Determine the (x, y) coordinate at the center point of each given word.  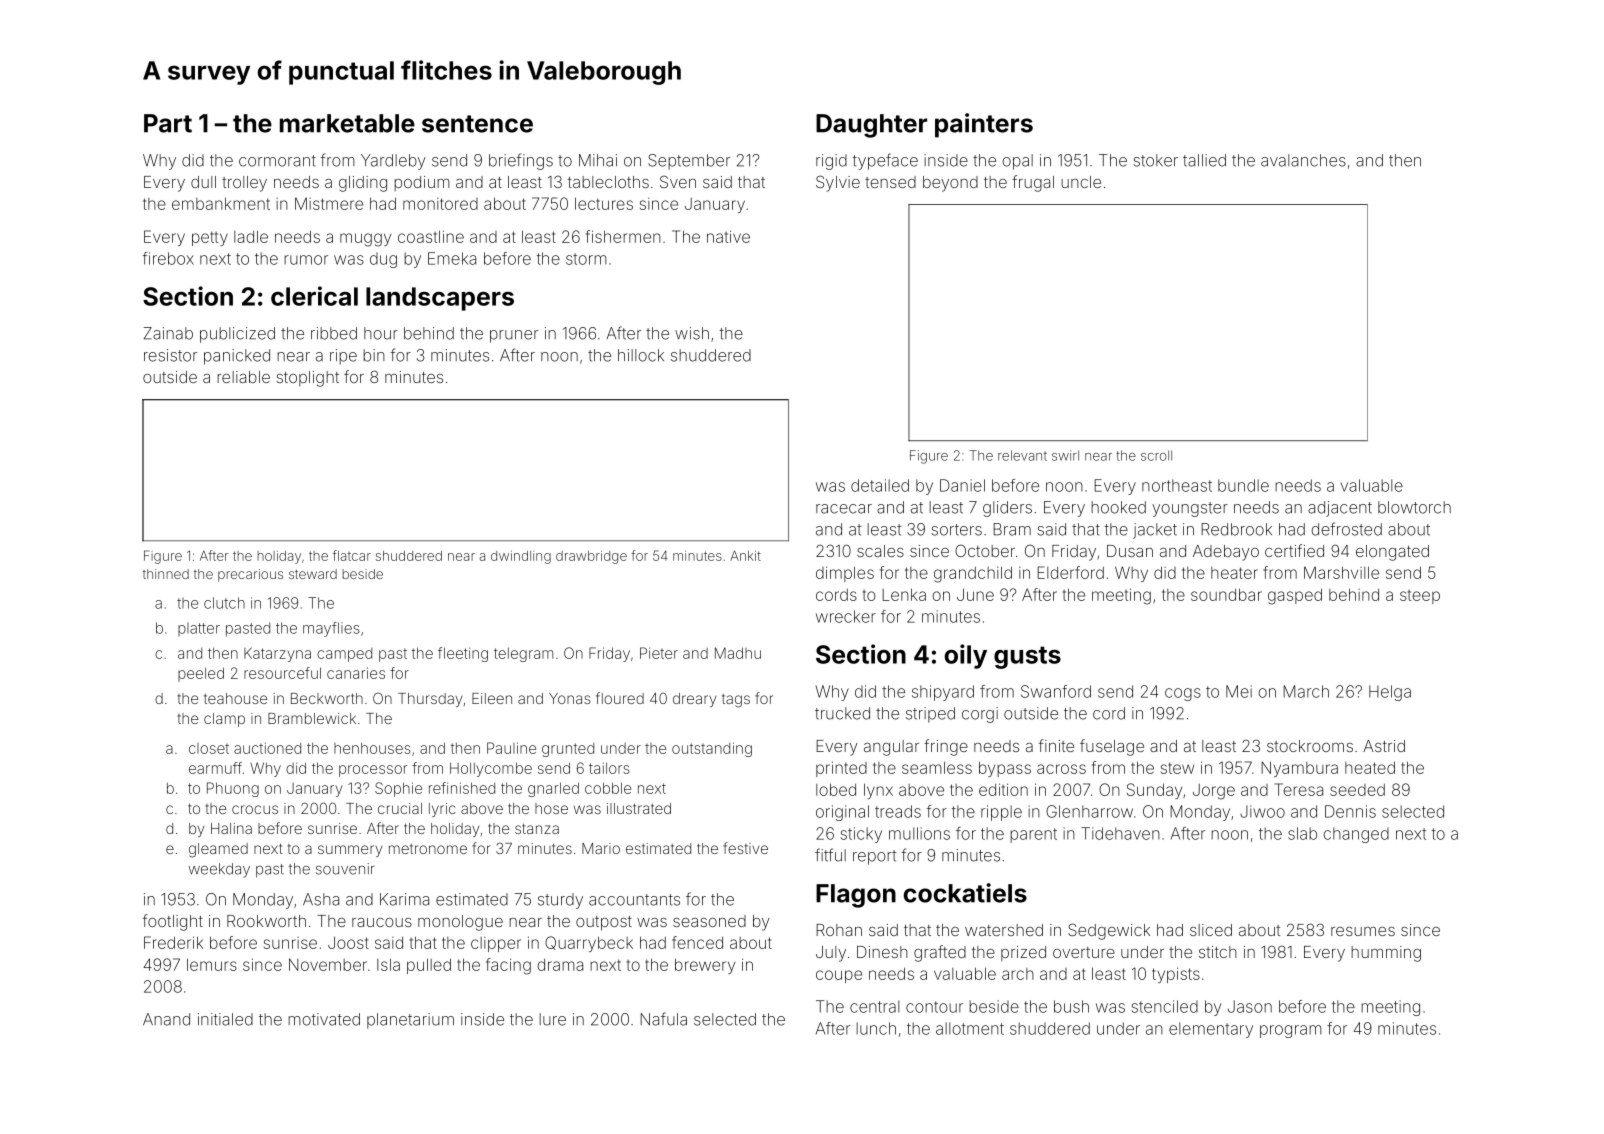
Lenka (904, 594)
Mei (1239, 691)
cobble (608, 788)
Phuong (233, 789)
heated (1370, 767)
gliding (363, 184)
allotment (970, 1028)
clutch (224, 603)
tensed (890, 182)
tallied (1204, 160)
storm (586, 259)
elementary (1211, 1030)
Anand (166, 1019)
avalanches (1303, 160)
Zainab (168, 333)
